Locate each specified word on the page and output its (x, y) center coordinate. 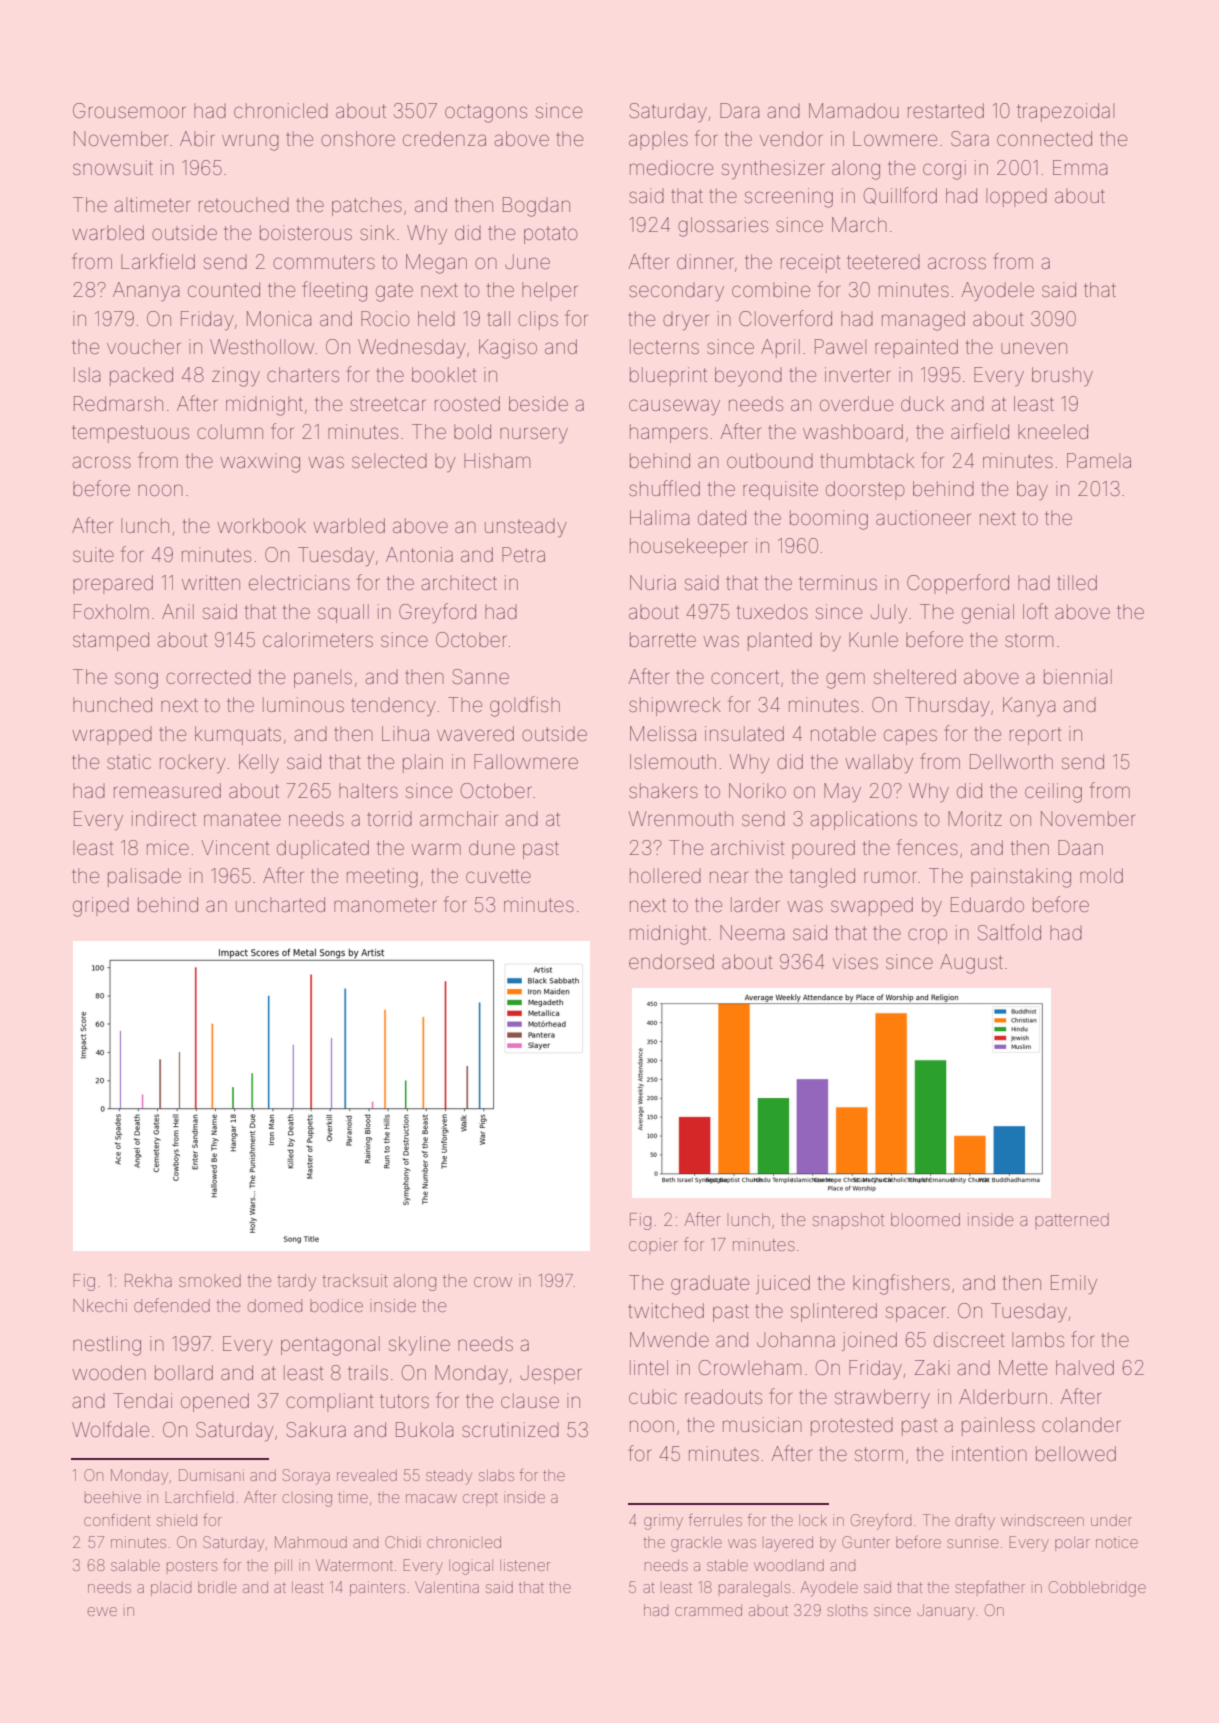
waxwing (260, 463)
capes (910, 737)
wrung (250, 142)
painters (377, 1588)
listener (525, 1565)
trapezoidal (1065, 112)
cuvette (498, 876)
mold (1101, 875)
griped (101, 907)
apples (658, 140)
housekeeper (689, 547)
